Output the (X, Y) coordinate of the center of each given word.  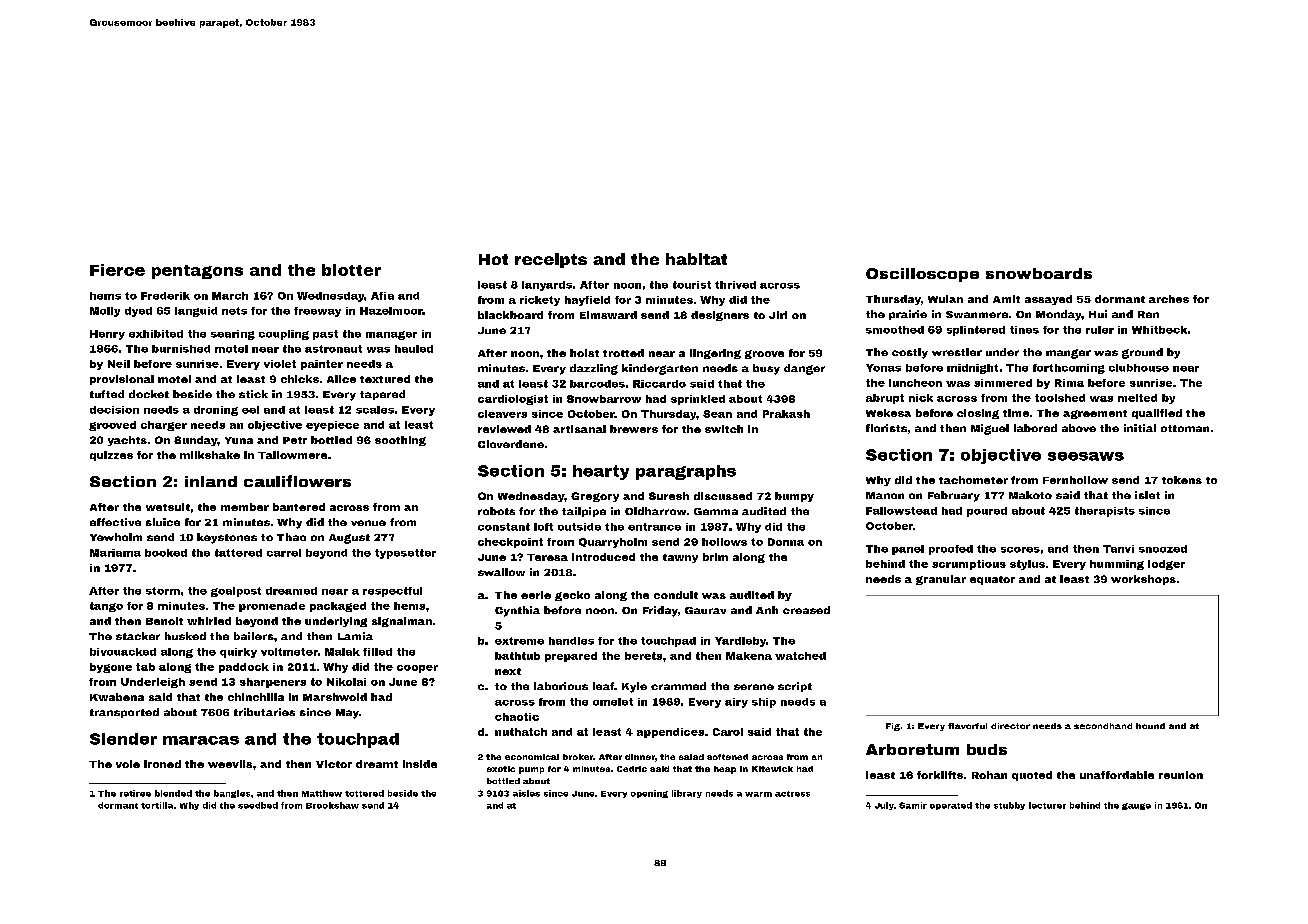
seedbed (258, 805)
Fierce (117, 270)
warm (758, 794)
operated (951, 806)
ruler (1100, 330)
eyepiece (332, 426)
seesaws (1086, 456)
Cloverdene (511, 444)
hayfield (587, 301)
